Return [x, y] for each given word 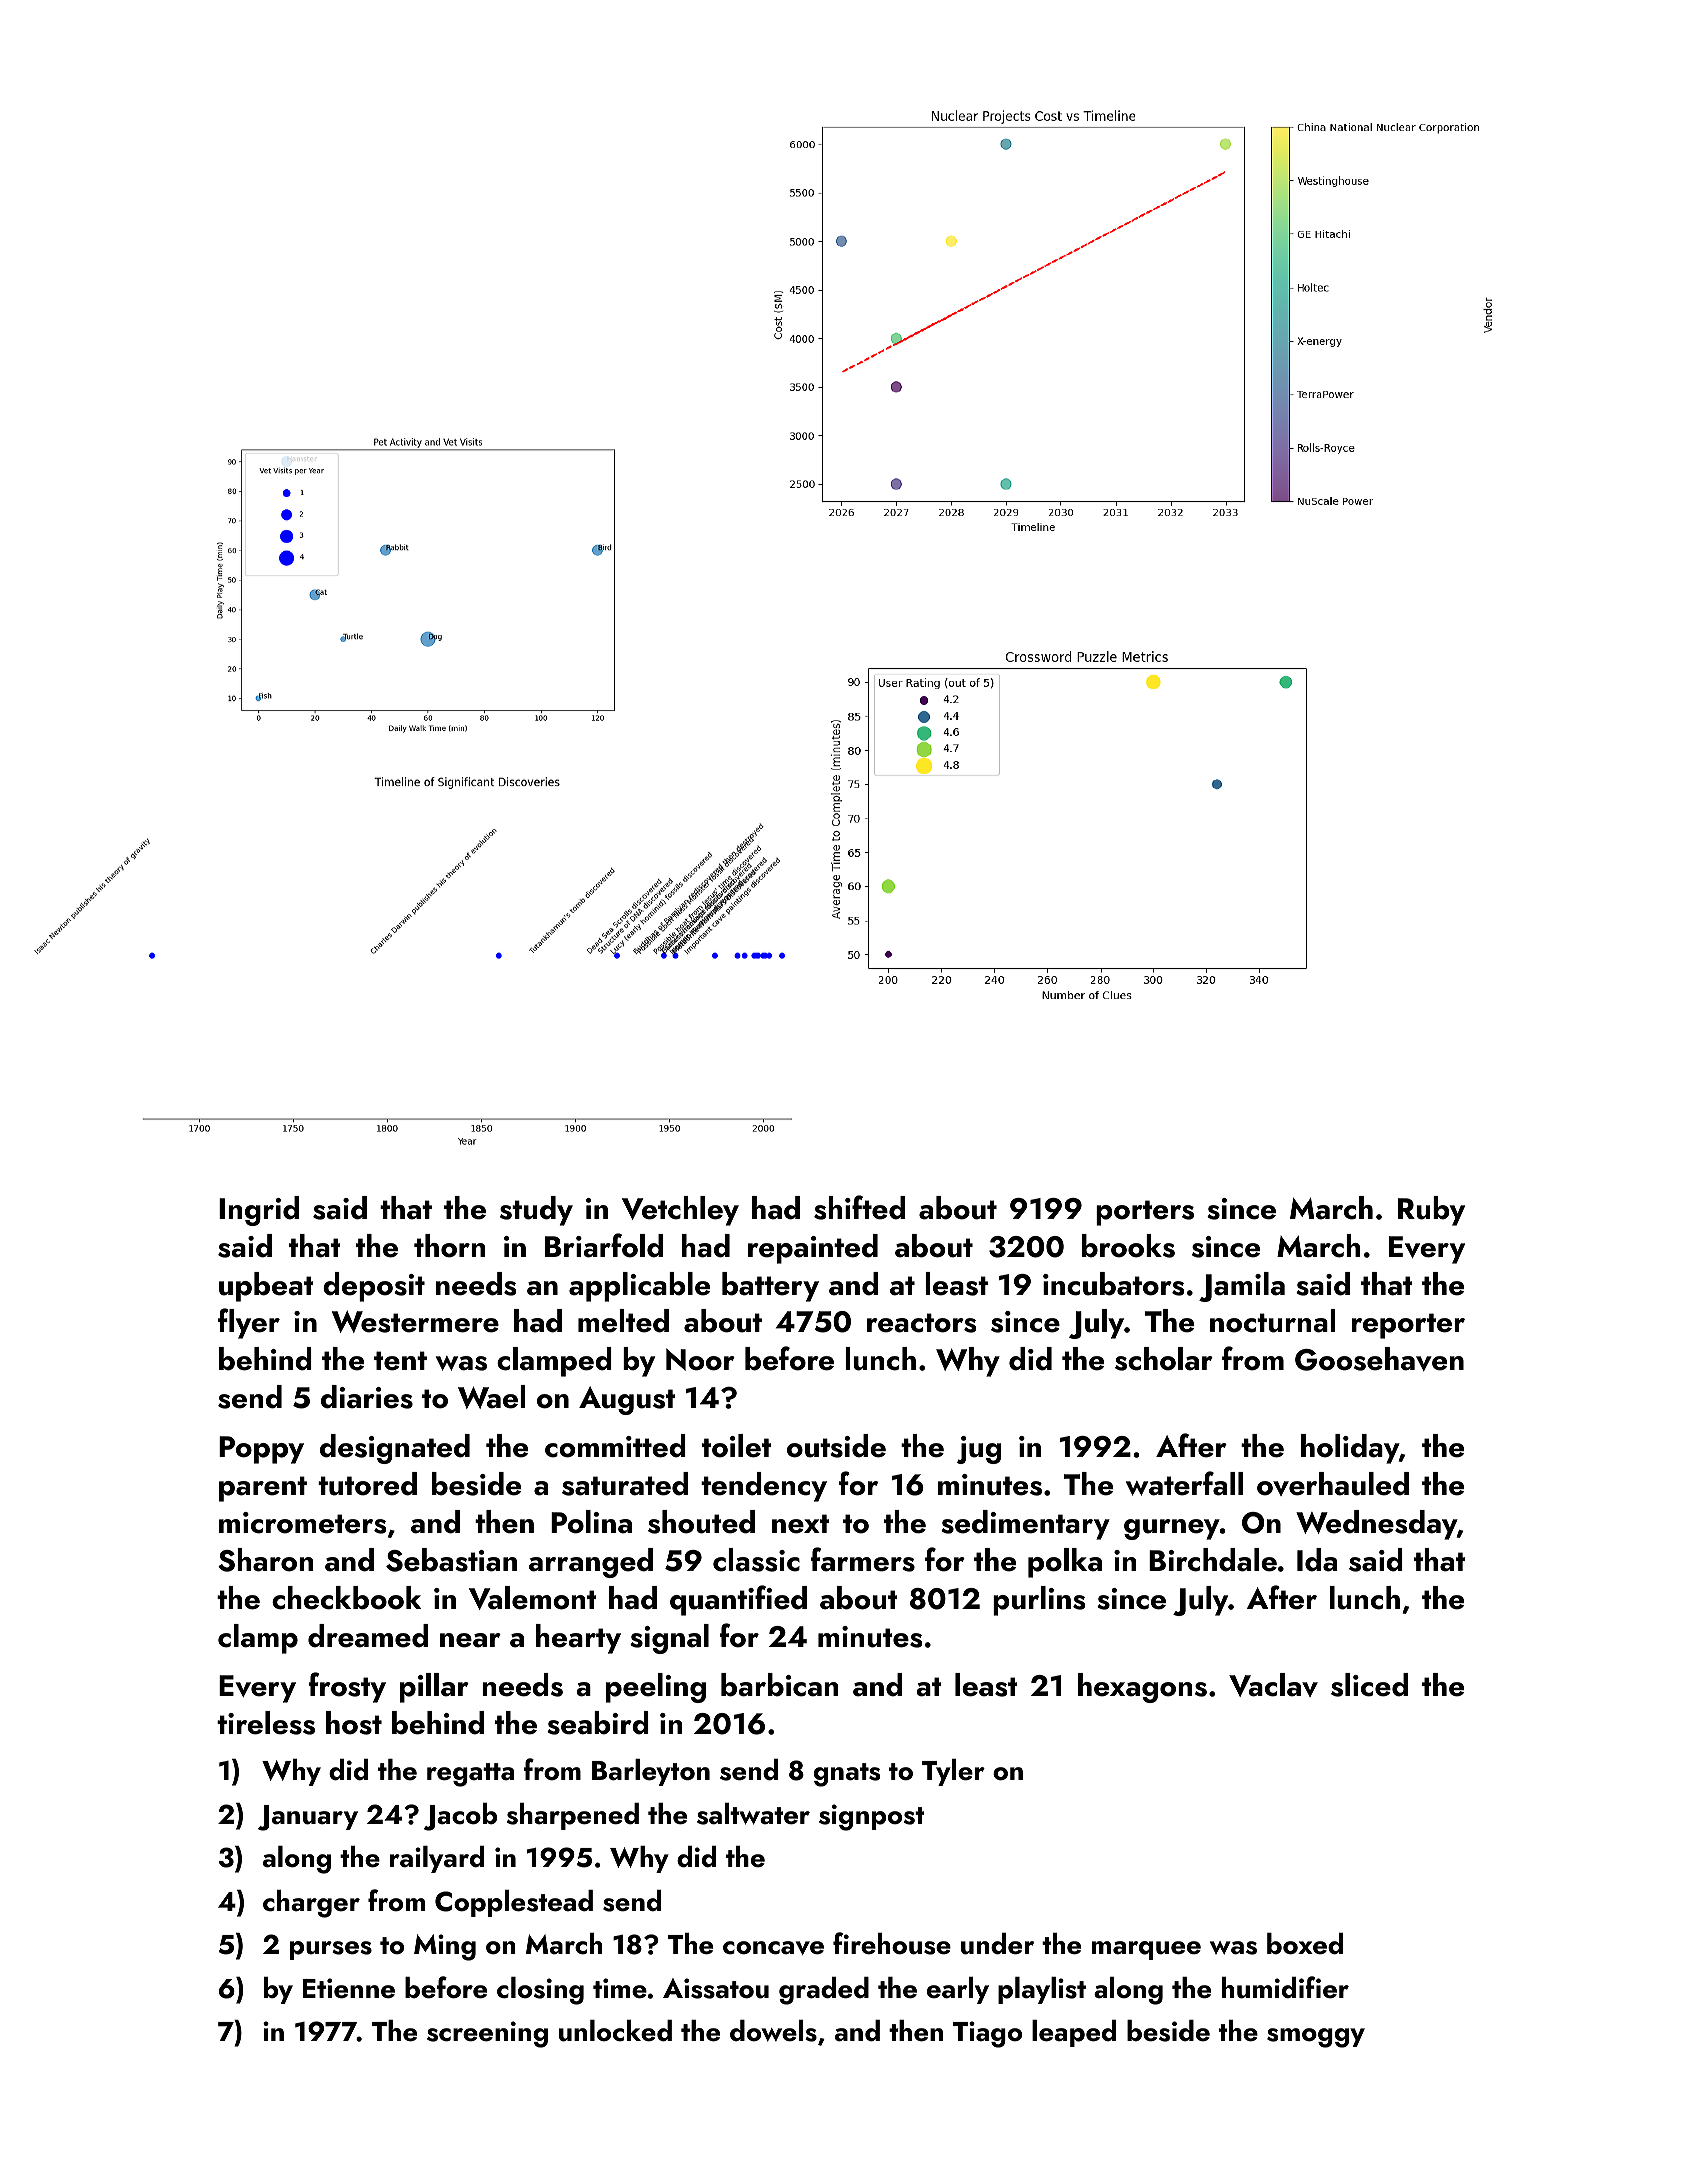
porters [1145, 1213]
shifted [859, 1207]
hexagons [1142, 1688]
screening [487, 2034]
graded [824, 1991]
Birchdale [1213, 1560]
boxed [1305, 1944]
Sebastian [451, 1560]
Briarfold [604, 1245]
